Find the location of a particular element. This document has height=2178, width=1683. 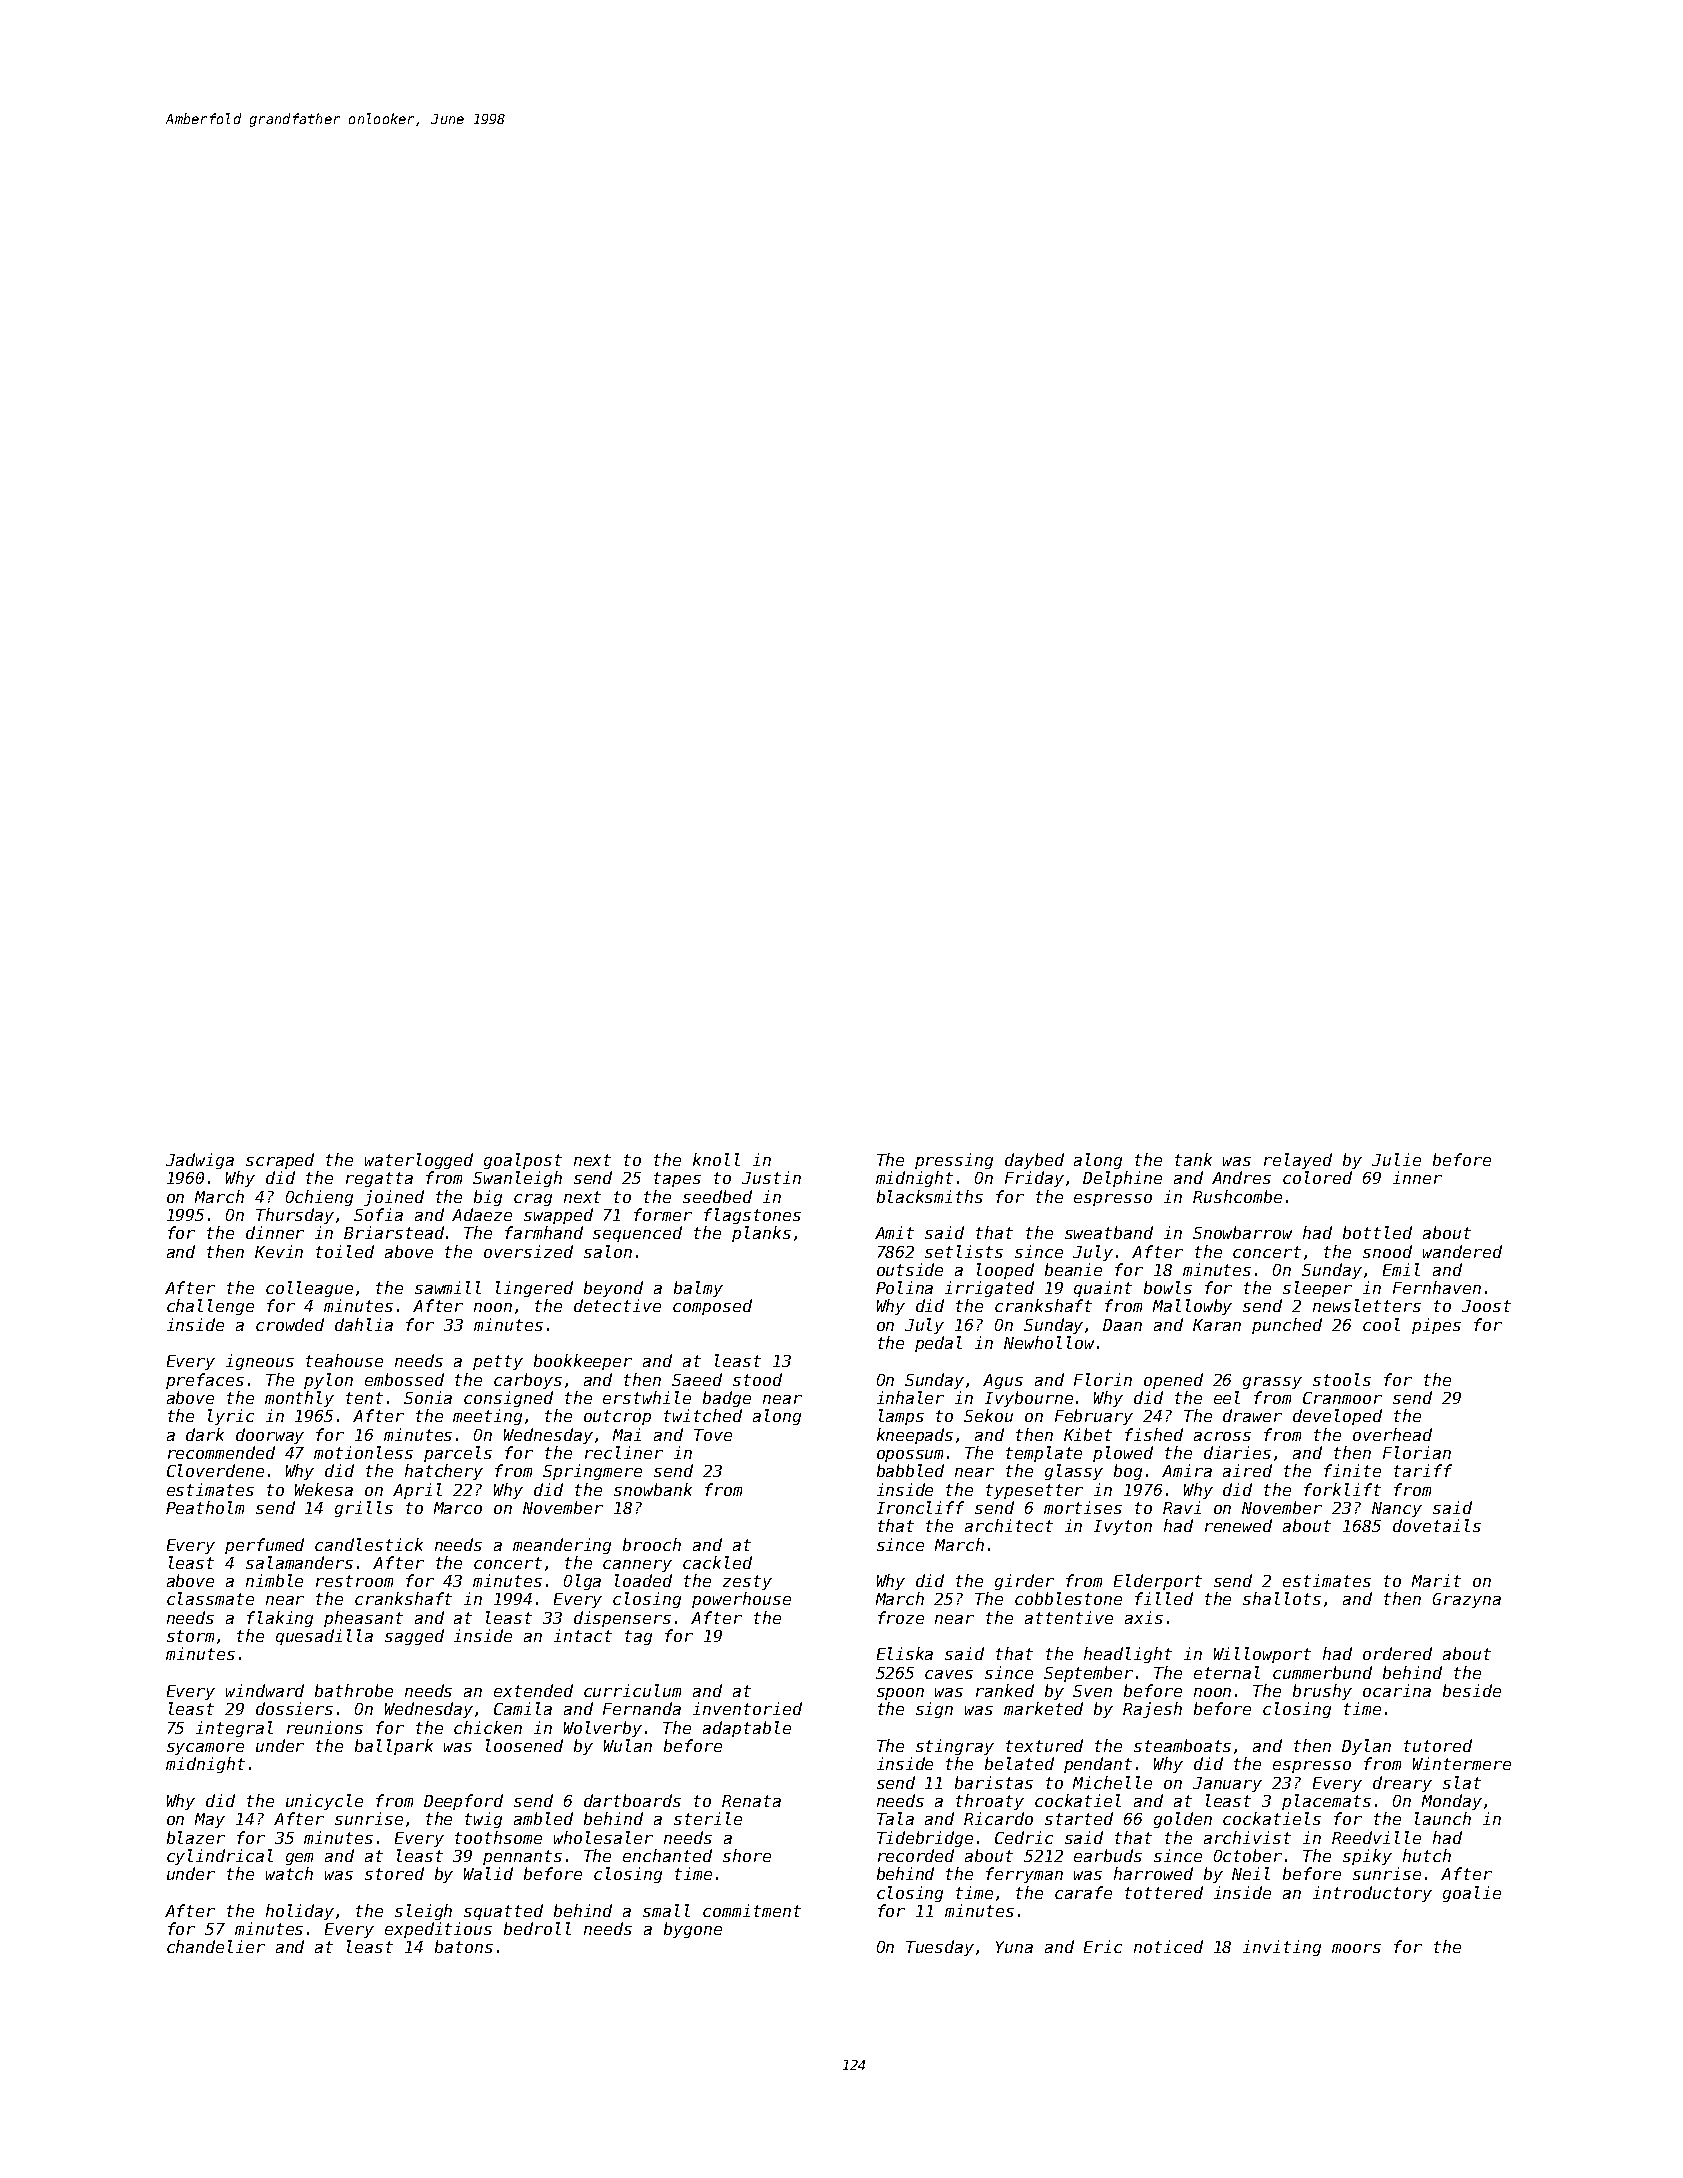

renewed is located at coordinates (1238, 1525).
